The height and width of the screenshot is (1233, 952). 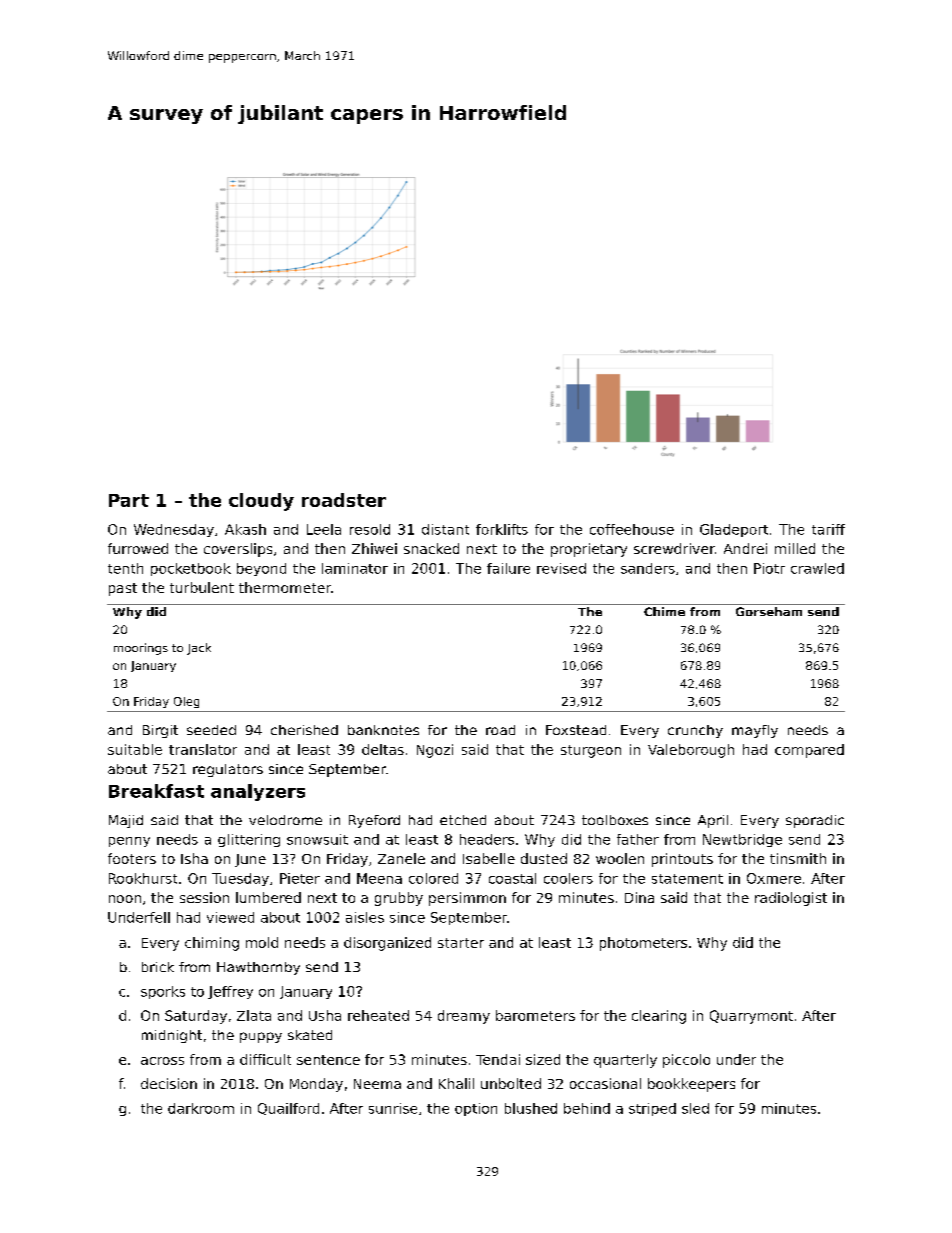 I want to click on tinsmith, so click(x=798, y=858).
